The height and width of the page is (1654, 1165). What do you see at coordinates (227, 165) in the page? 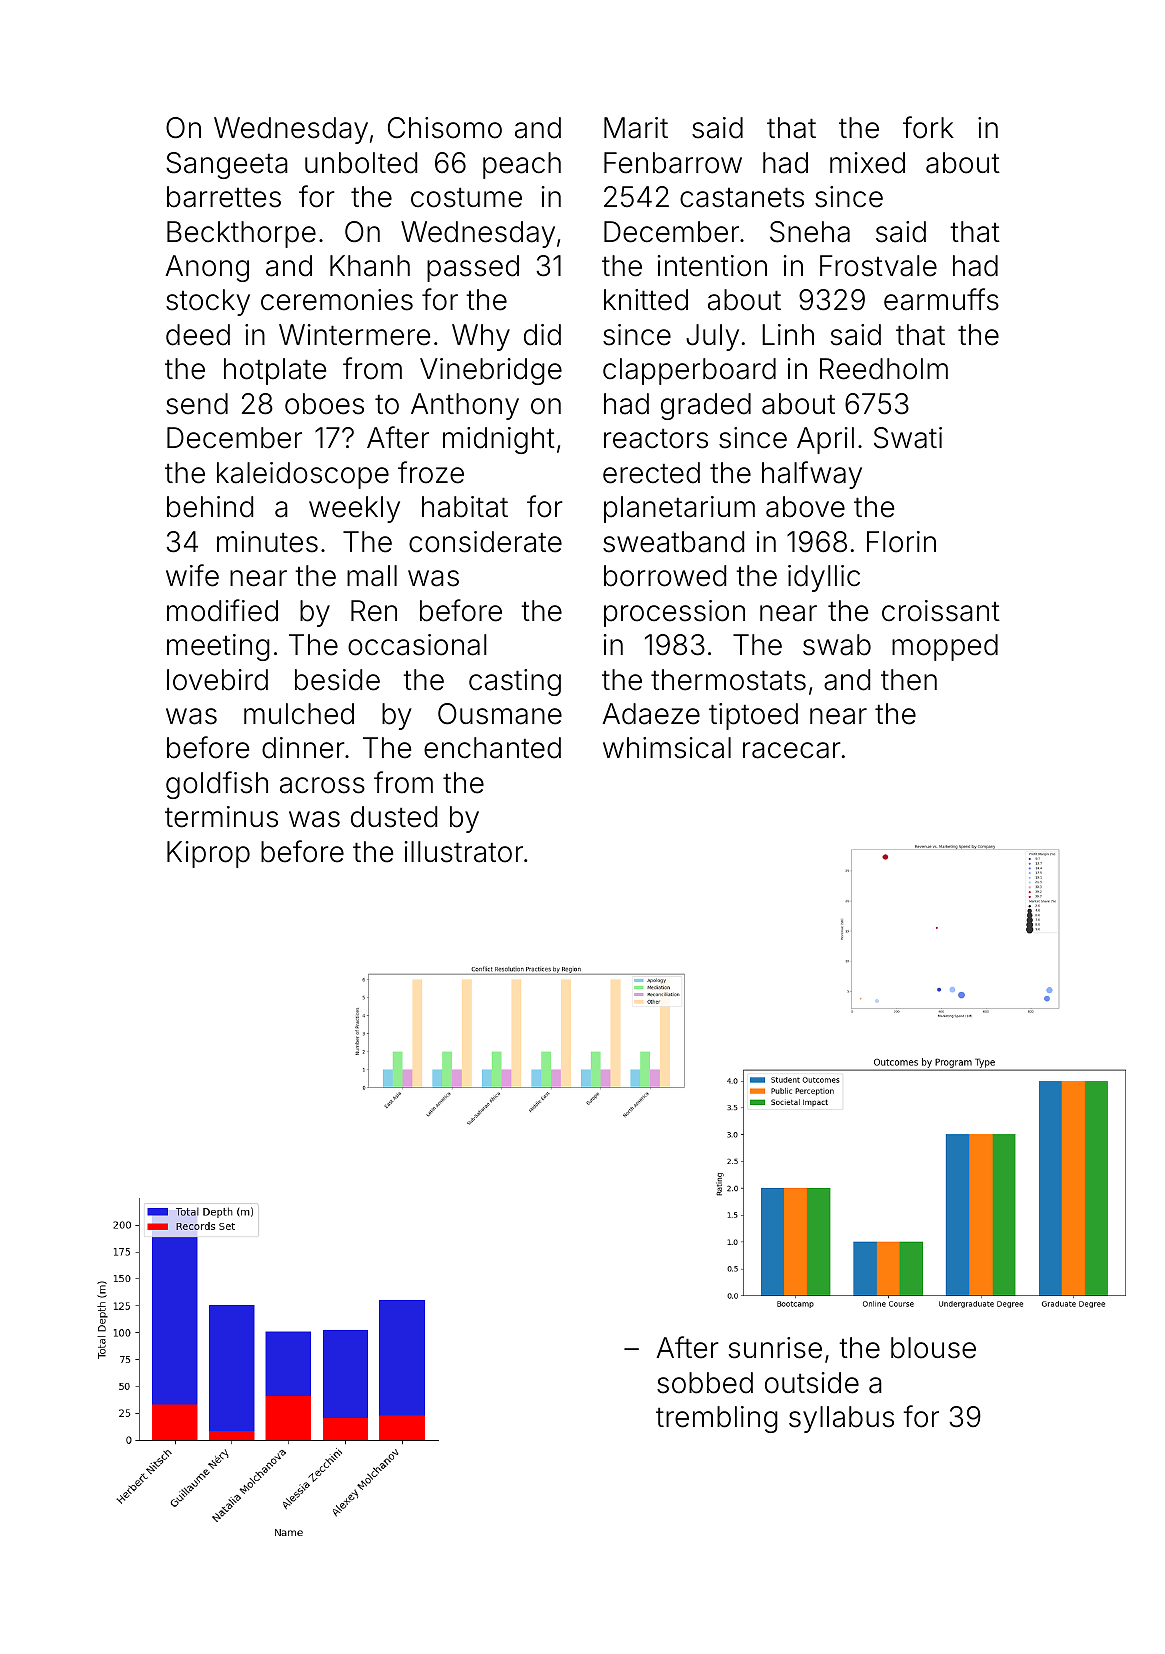
I see `Sangeeta` at bounding box center [227, 165].
